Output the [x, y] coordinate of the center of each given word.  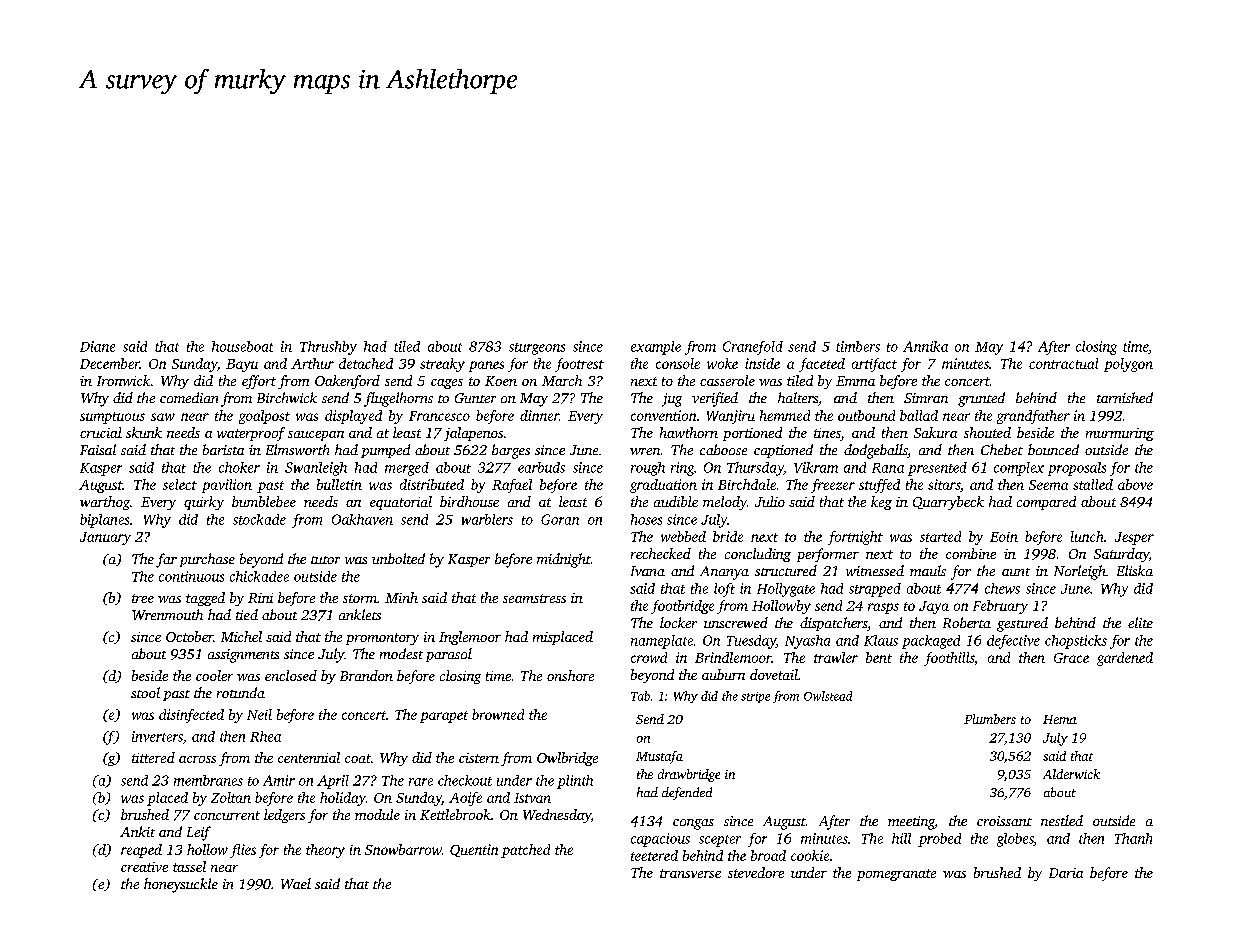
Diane [97, 346]
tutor [325, 560]
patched [525, 851]
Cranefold [753, 348]
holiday [343, 799]
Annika [925, 346]
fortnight [855, 538]
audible [676, 501]
